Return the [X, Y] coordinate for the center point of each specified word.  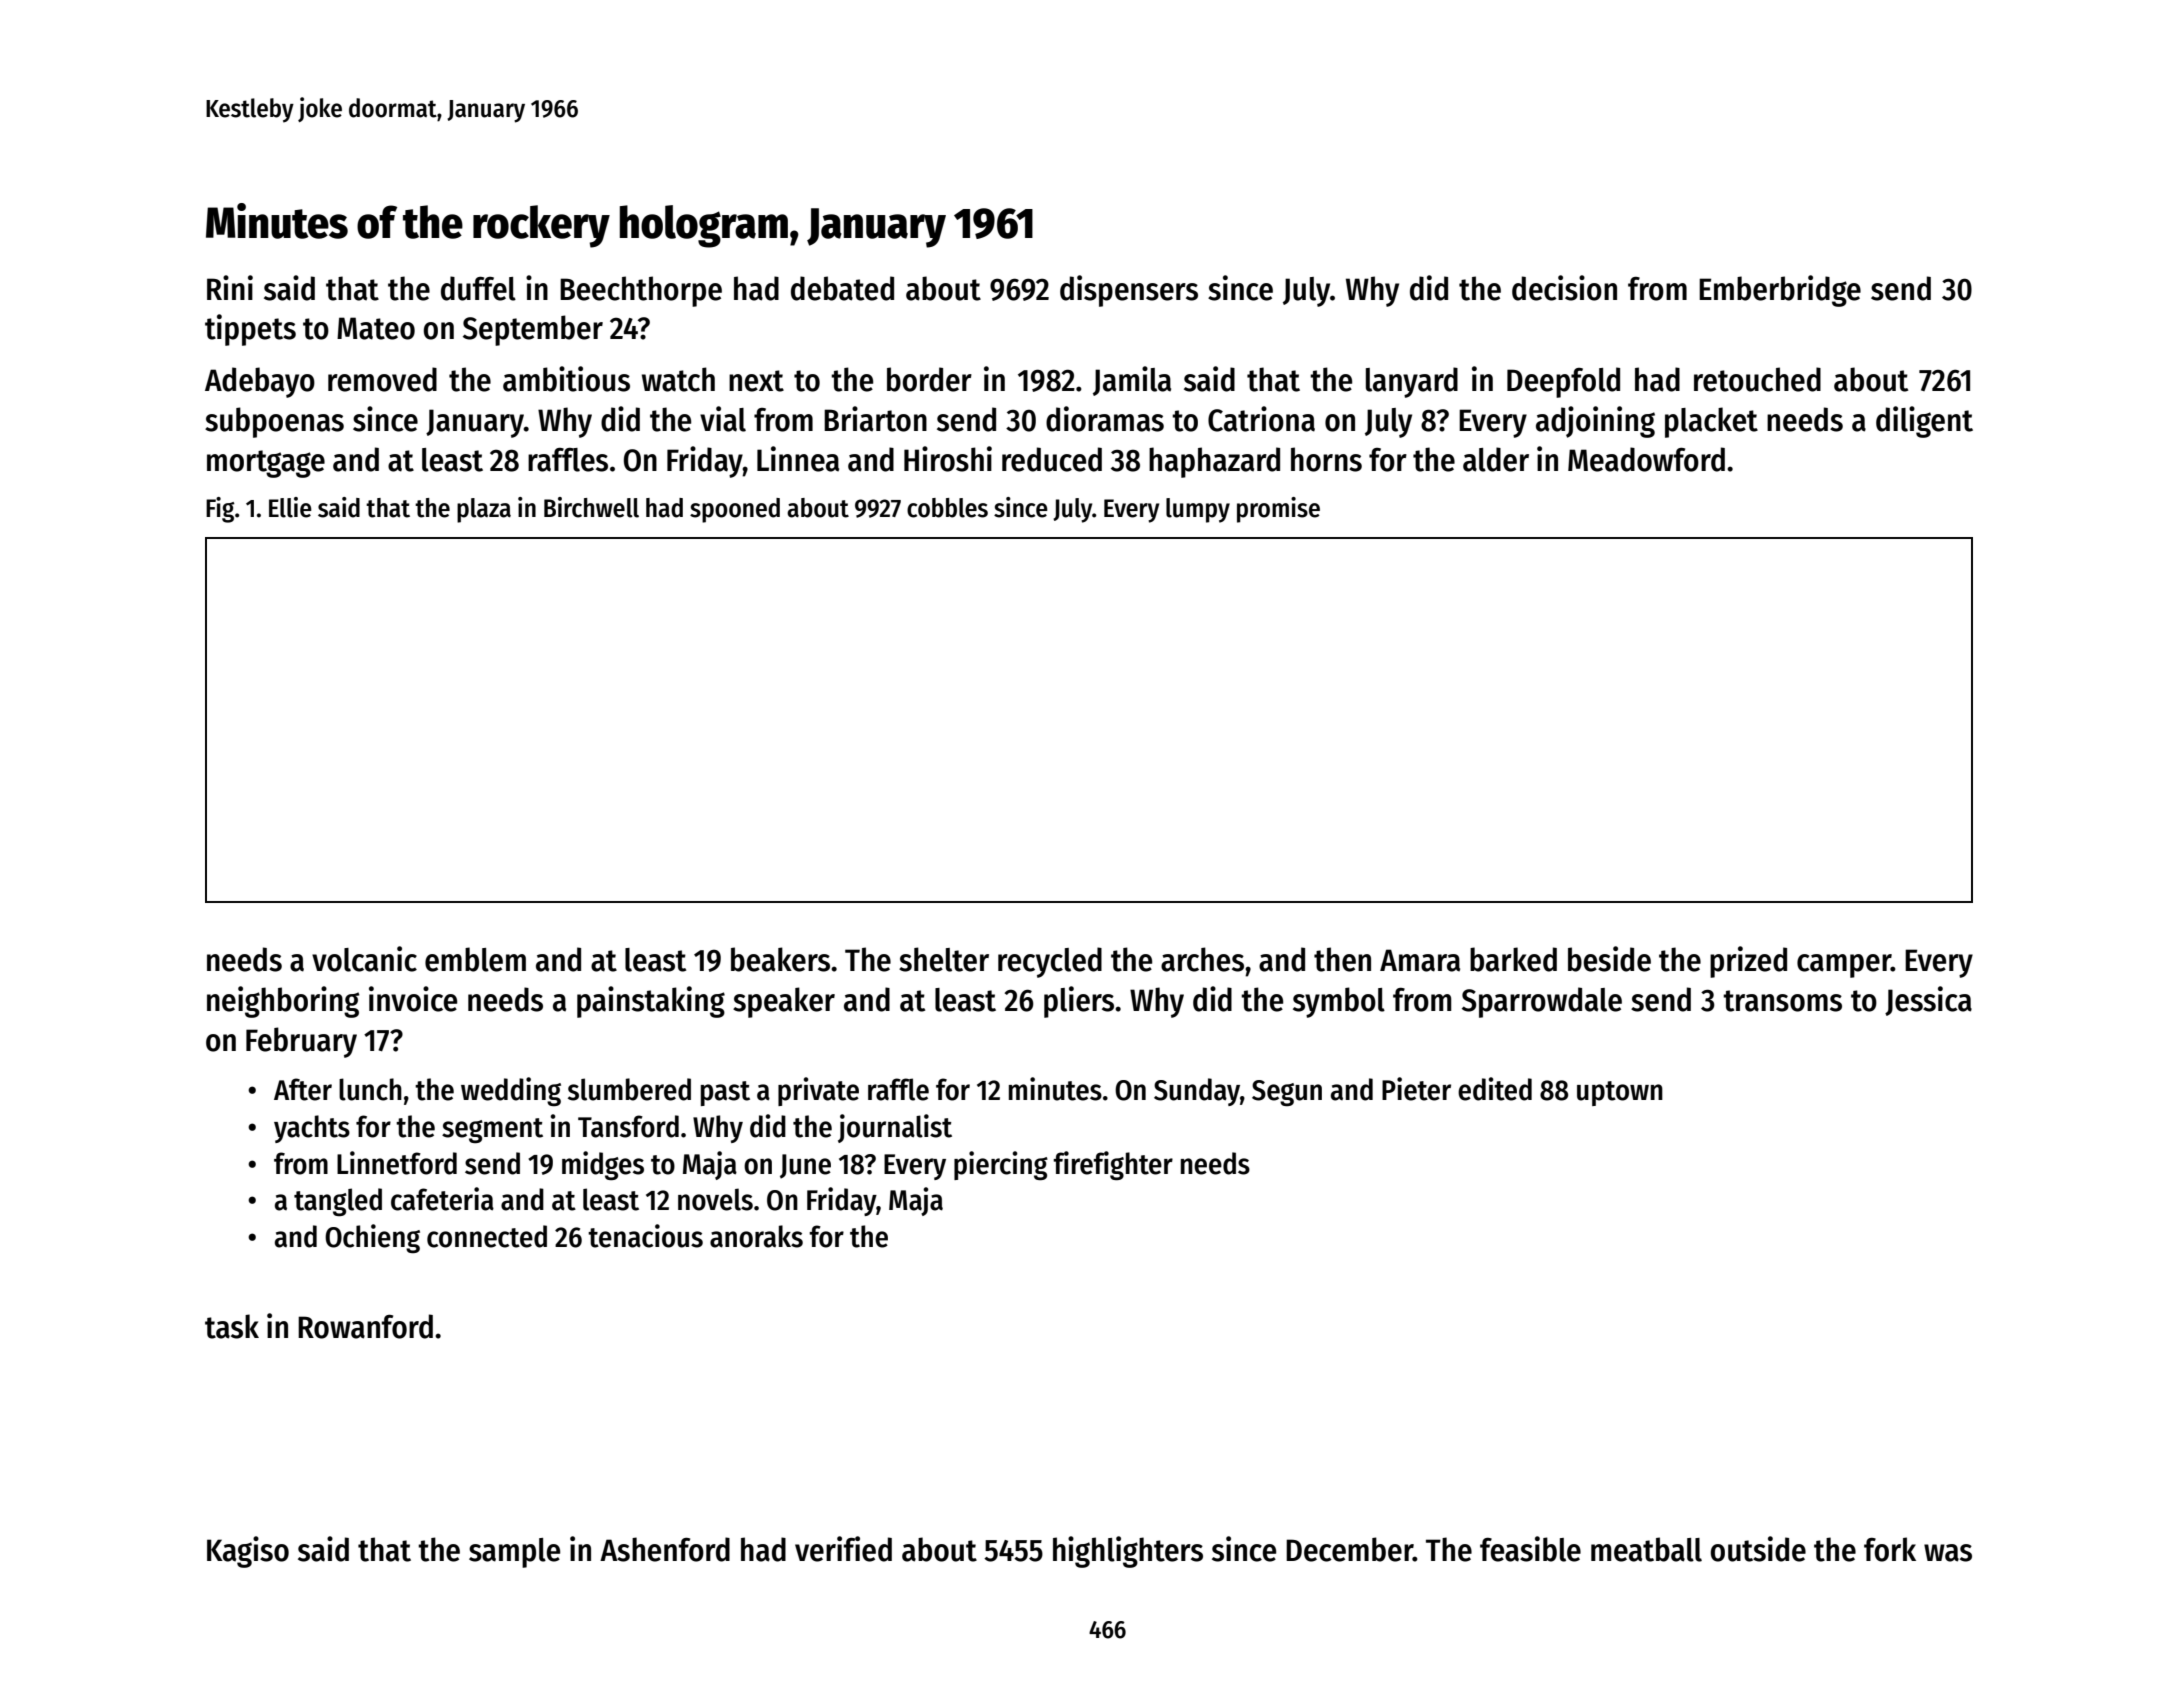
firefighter [1113, 1165]
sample [514, 1553]
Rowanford [365, 1326]
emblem [475, 959]
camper [1844, 966]
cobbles [947, 508]
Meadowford [1646, 459]
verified [843, 1549]
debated [842, 288]
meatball [1646, 1549]
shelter [944, 959]
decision [1564, 288]
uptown [1620, 1093]
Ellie [290, 507]
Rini [230, 287]
